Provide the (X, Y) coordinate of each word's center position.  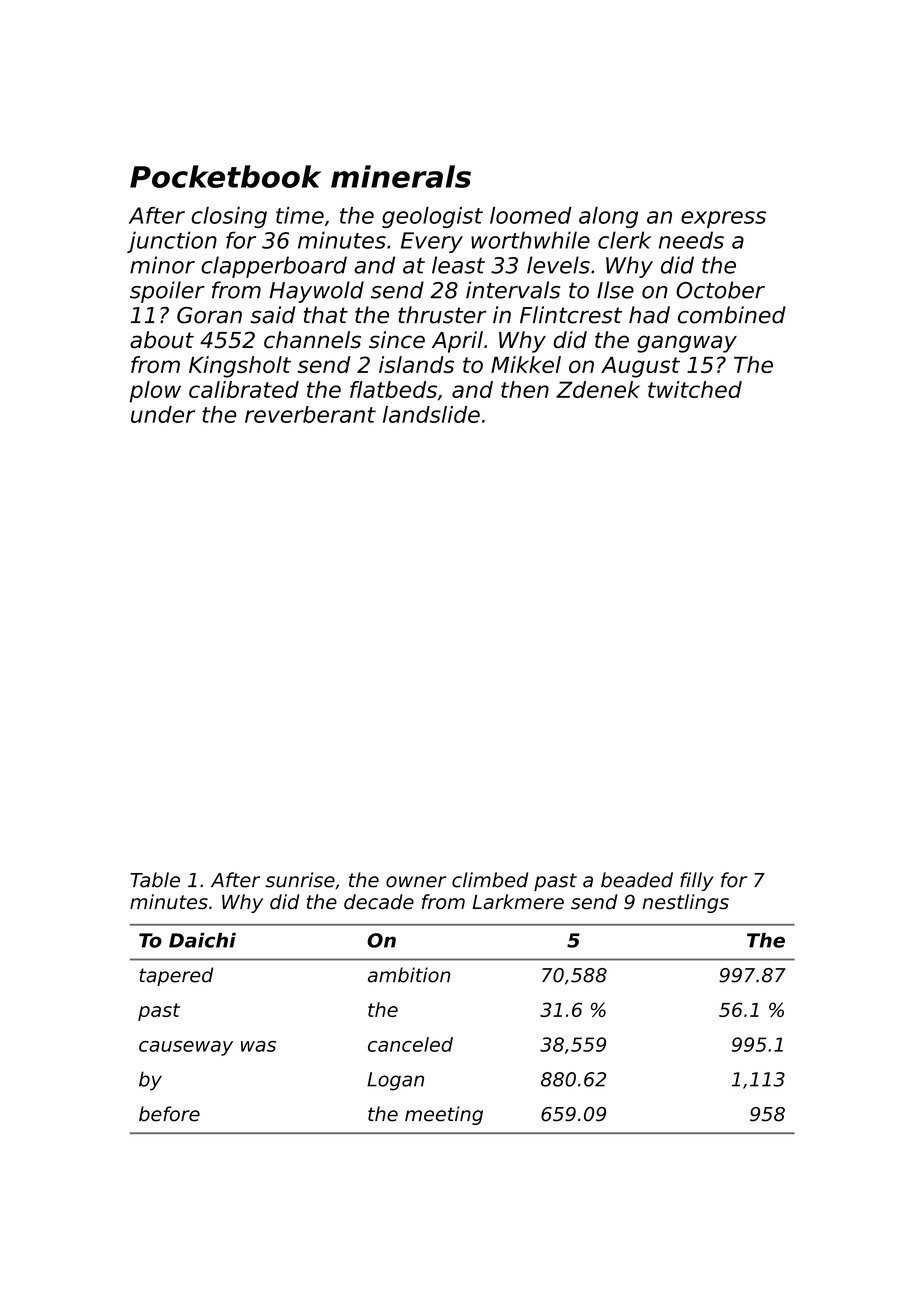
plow (155, 392)
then (525, 389)
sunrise (300, 880)
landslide (431, 414)
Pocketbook (225, 176)
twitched (695, 389)
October (720, 290)
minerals (401, 176)
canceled (410, 1044)
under (163, 414)
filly (697, 881)
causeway (186, 1048)
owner (416, 882)
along (608, 217)
